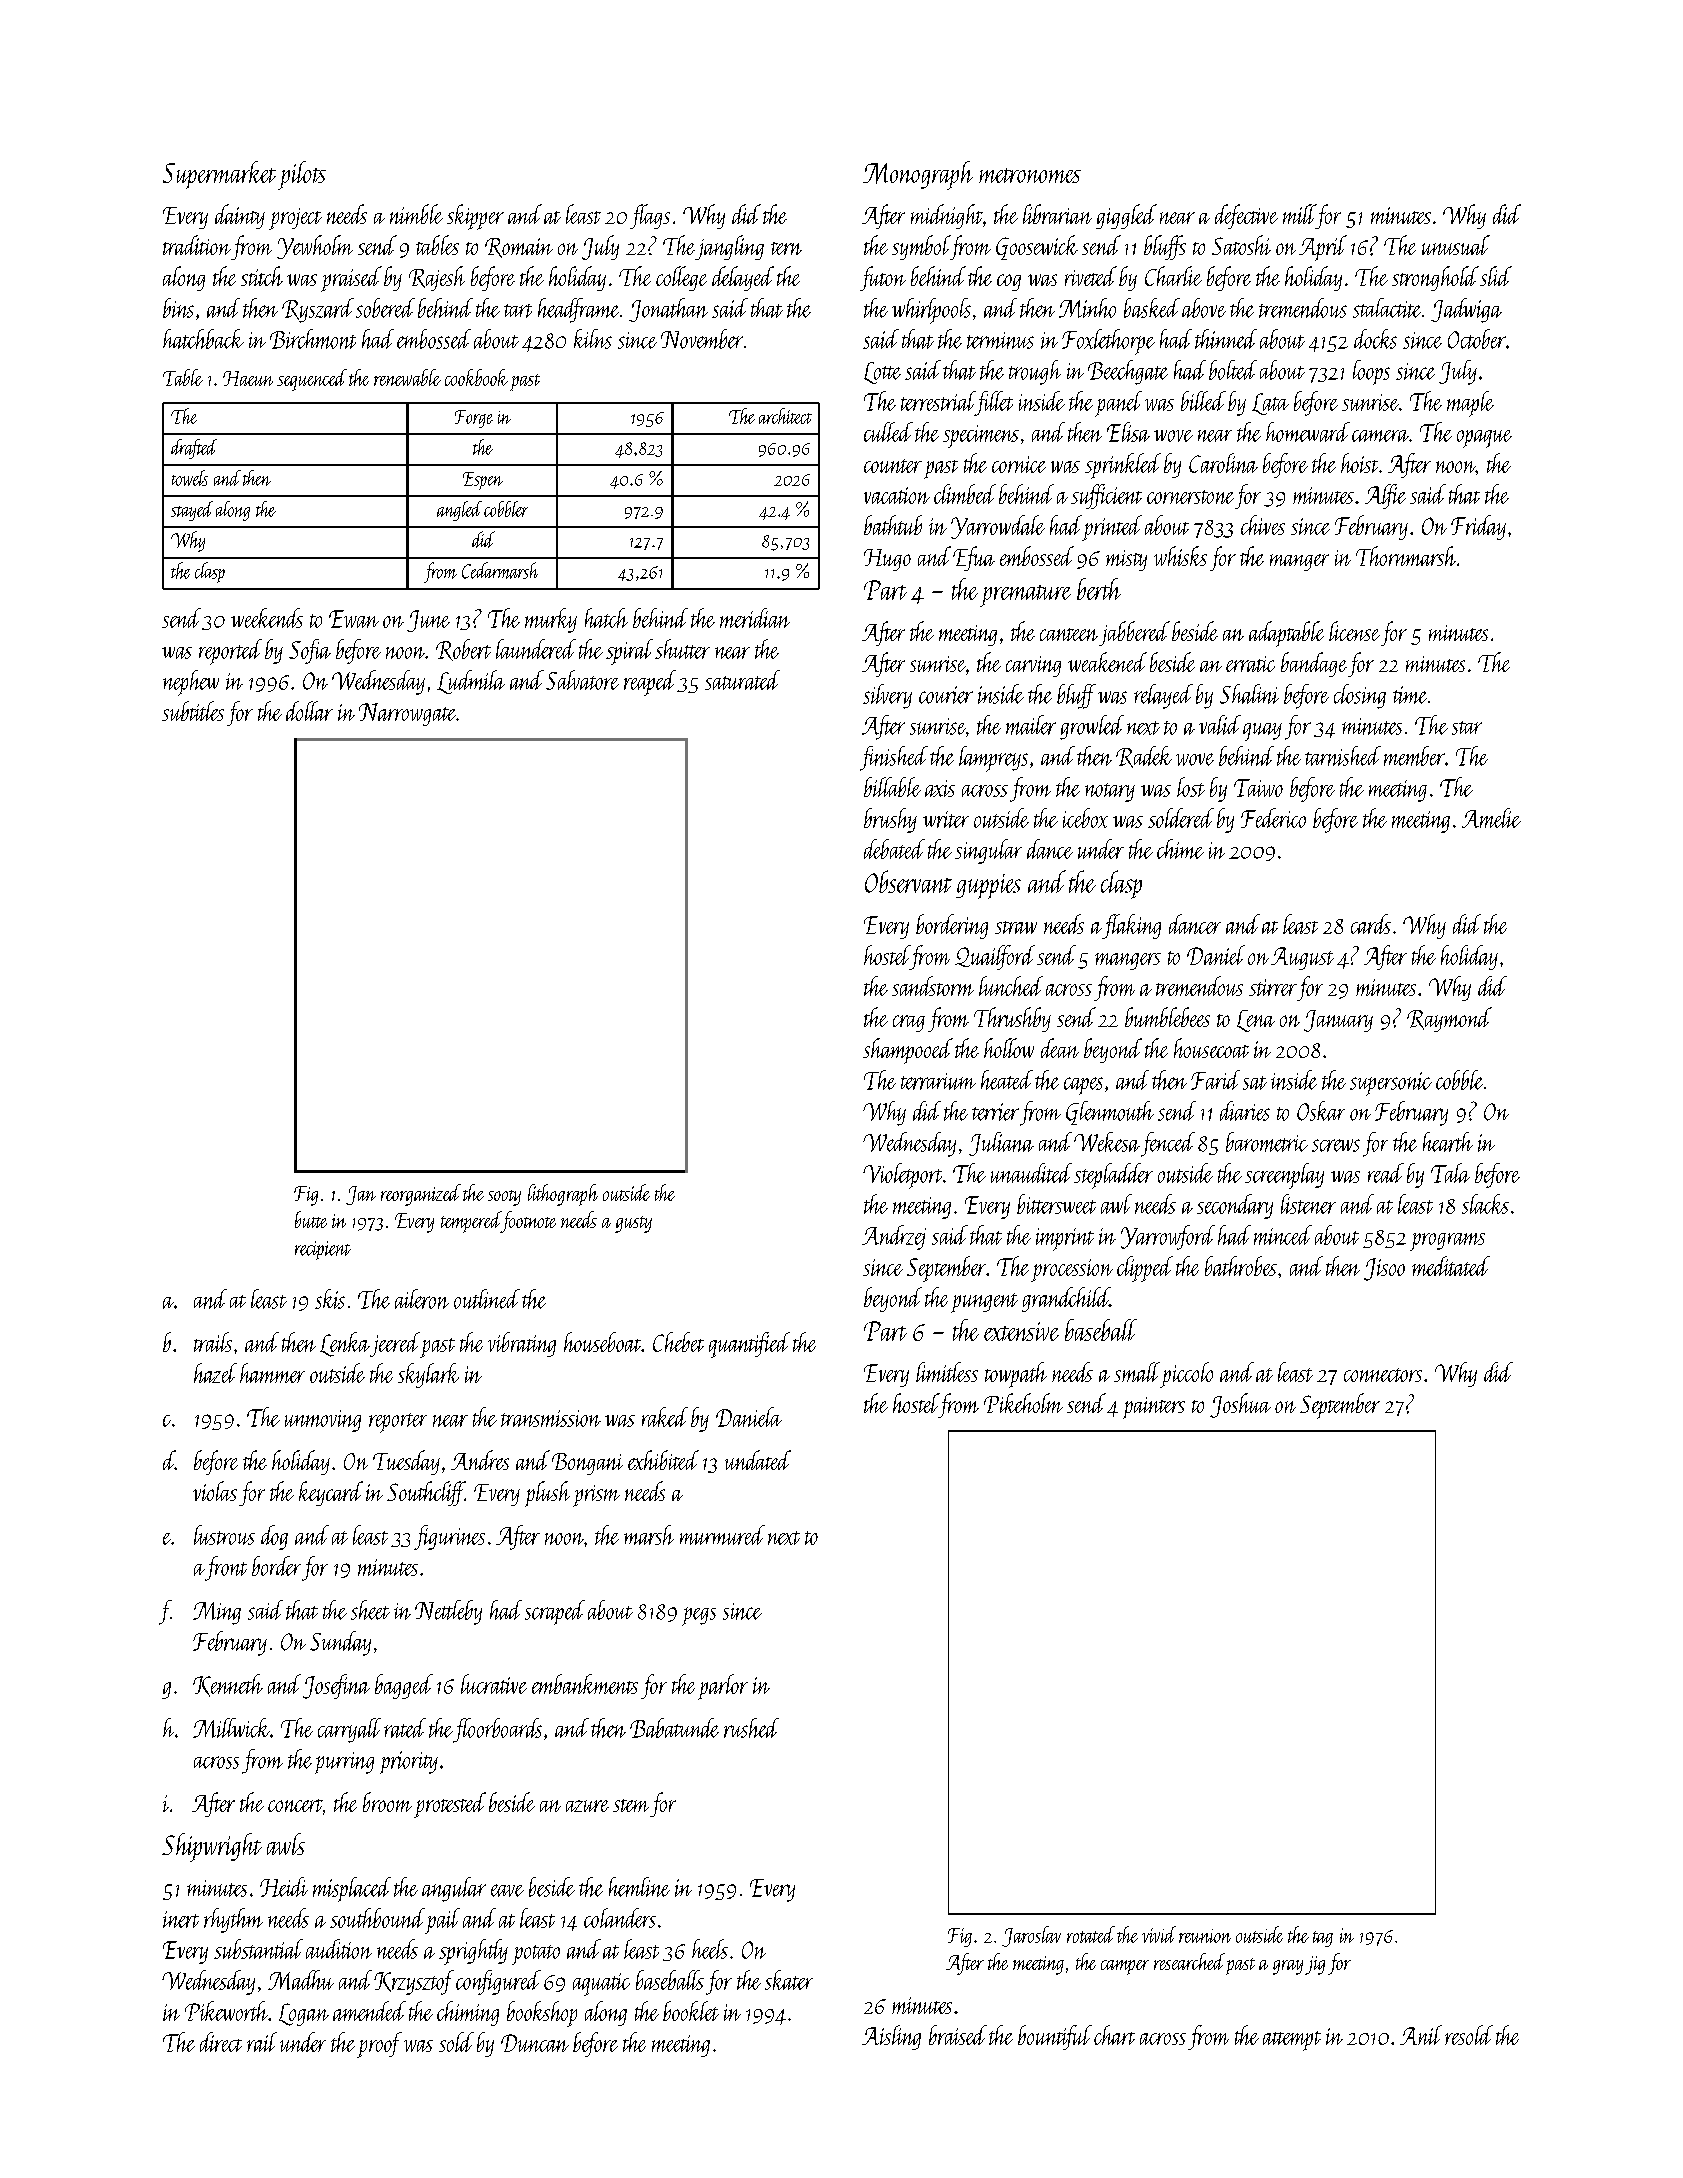  I want to click on murmured, so click(722, 1535).
